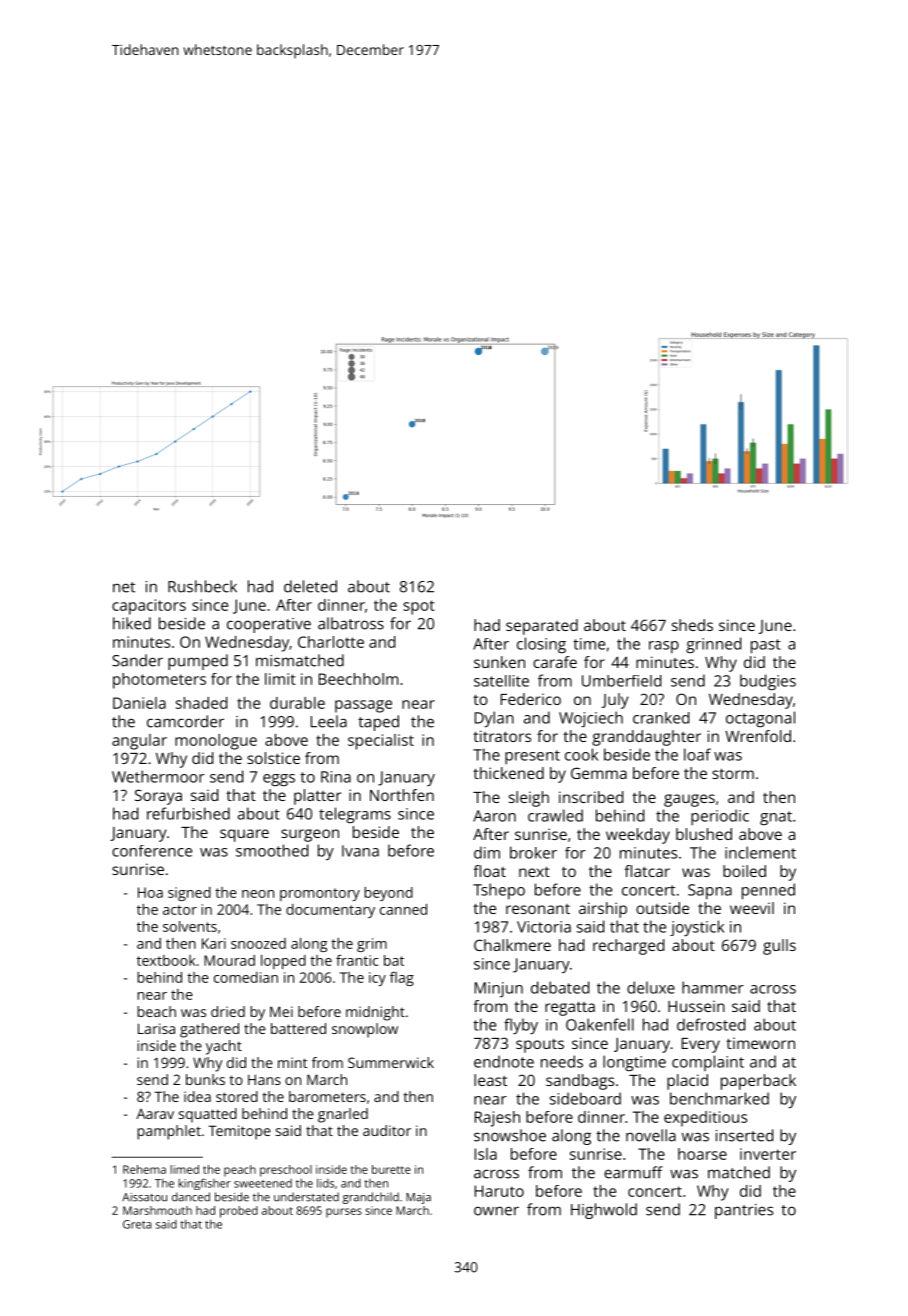 This document has height=1316, width=908. Describe the element at coordinates (766, 646) in the document. I see `past` at that location.
